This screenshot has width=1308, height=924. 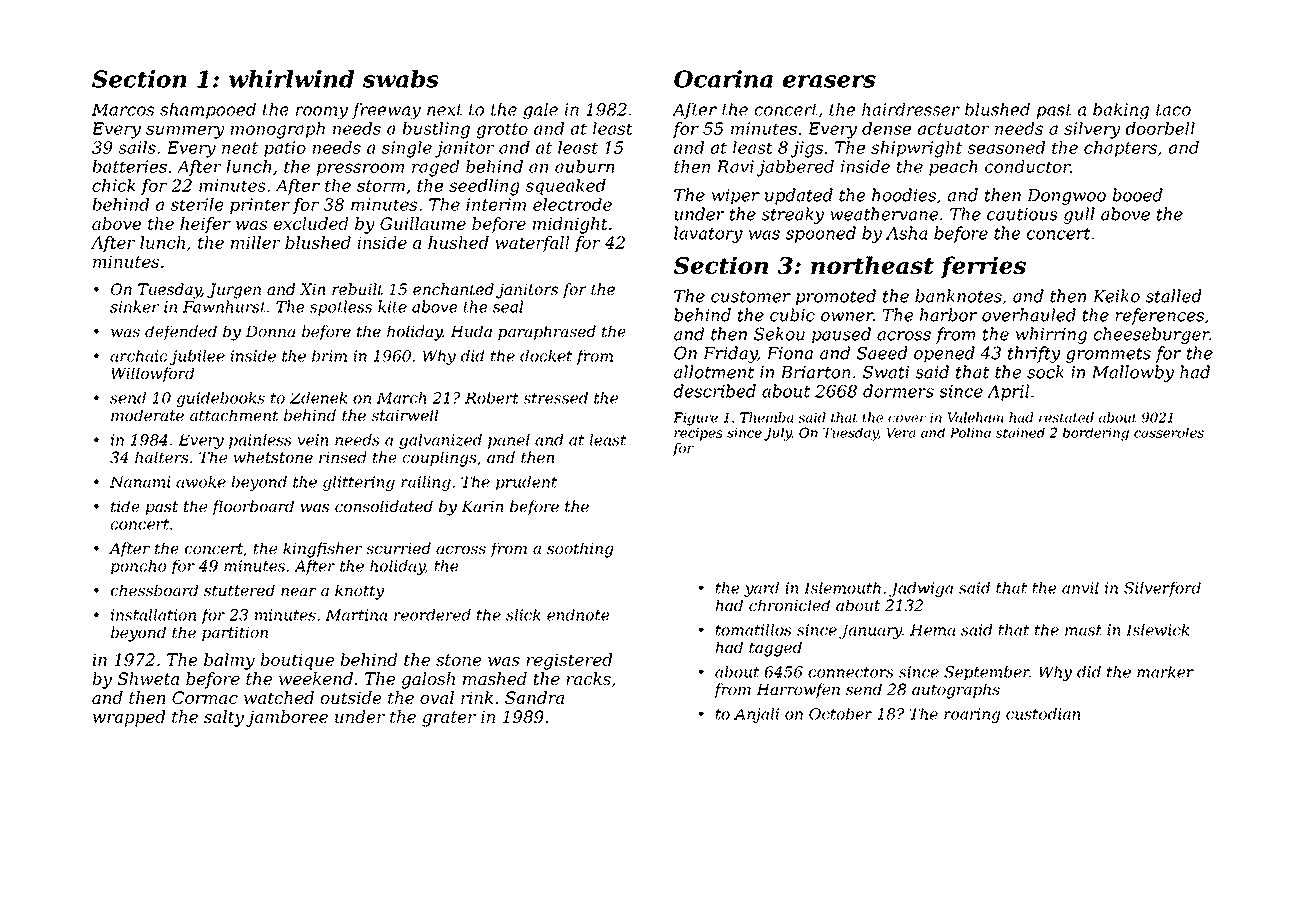 I want to click on casseroles, so click(x=1169, y=432).
